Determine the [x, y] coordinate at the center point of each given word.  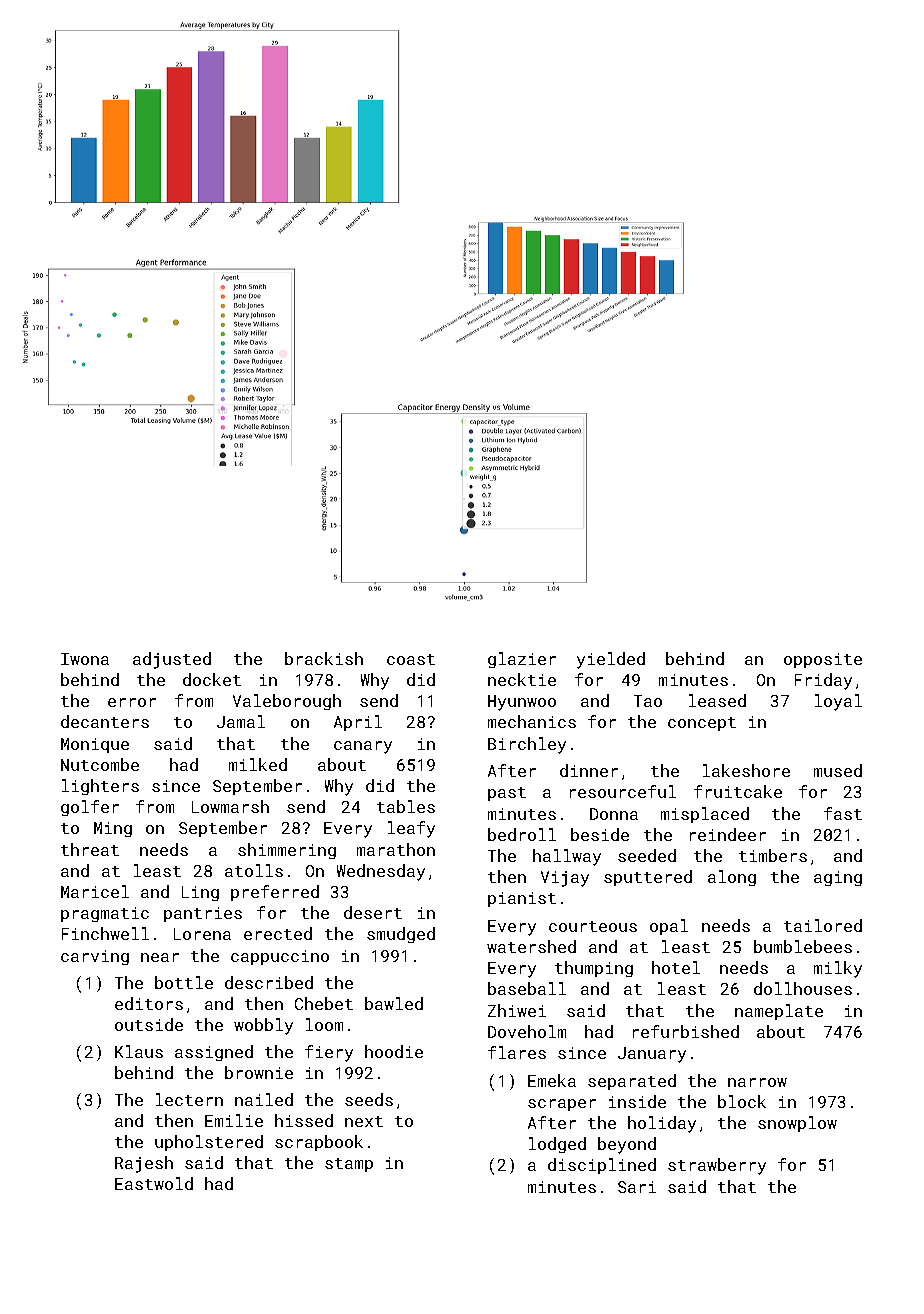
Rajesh [144, 1164]
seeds [369, 1099]
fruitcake [738, 791]
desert [373, 912]
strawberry [717, 1166]
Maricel [95, 891]
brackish [324, 658]
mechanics [532, 721]
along [732, 878]
